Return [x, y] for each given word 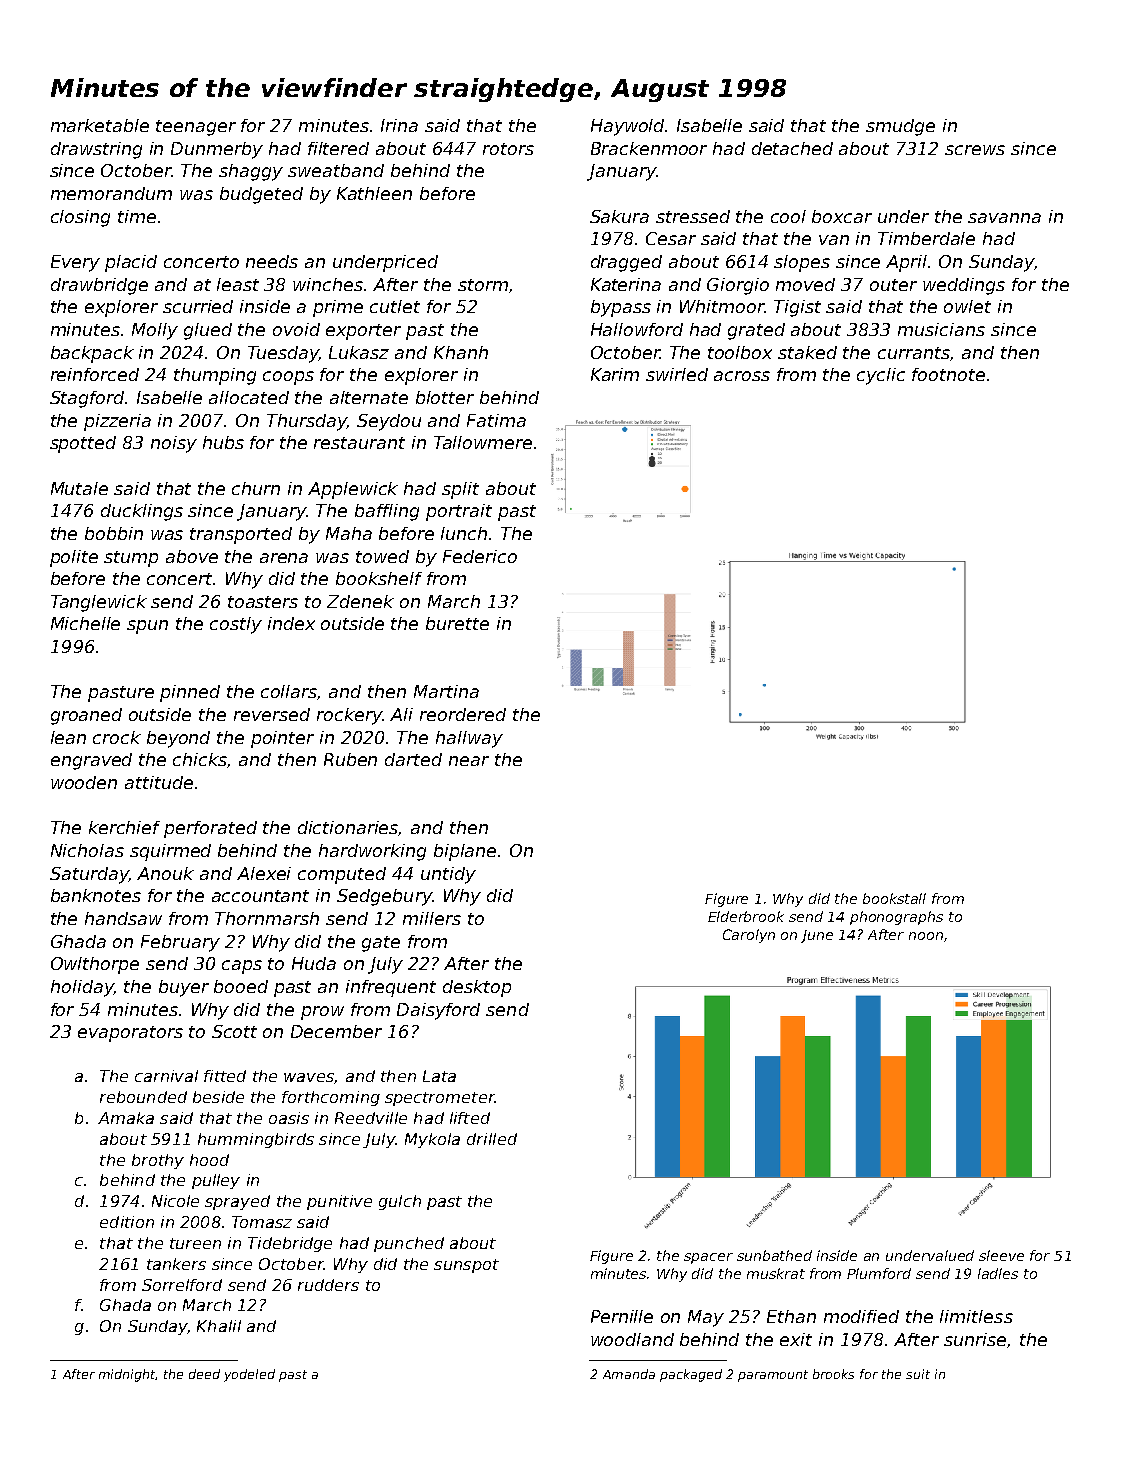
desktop [477, 988]
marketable [100, 125]
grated [756, 331]
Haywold [628, 127]
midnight [127, 1375]
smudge [900, 127]
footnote [948, 374]
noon [926, 936]
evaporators [130, 1034]
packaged [691, 1375]
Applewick [353, 490]
